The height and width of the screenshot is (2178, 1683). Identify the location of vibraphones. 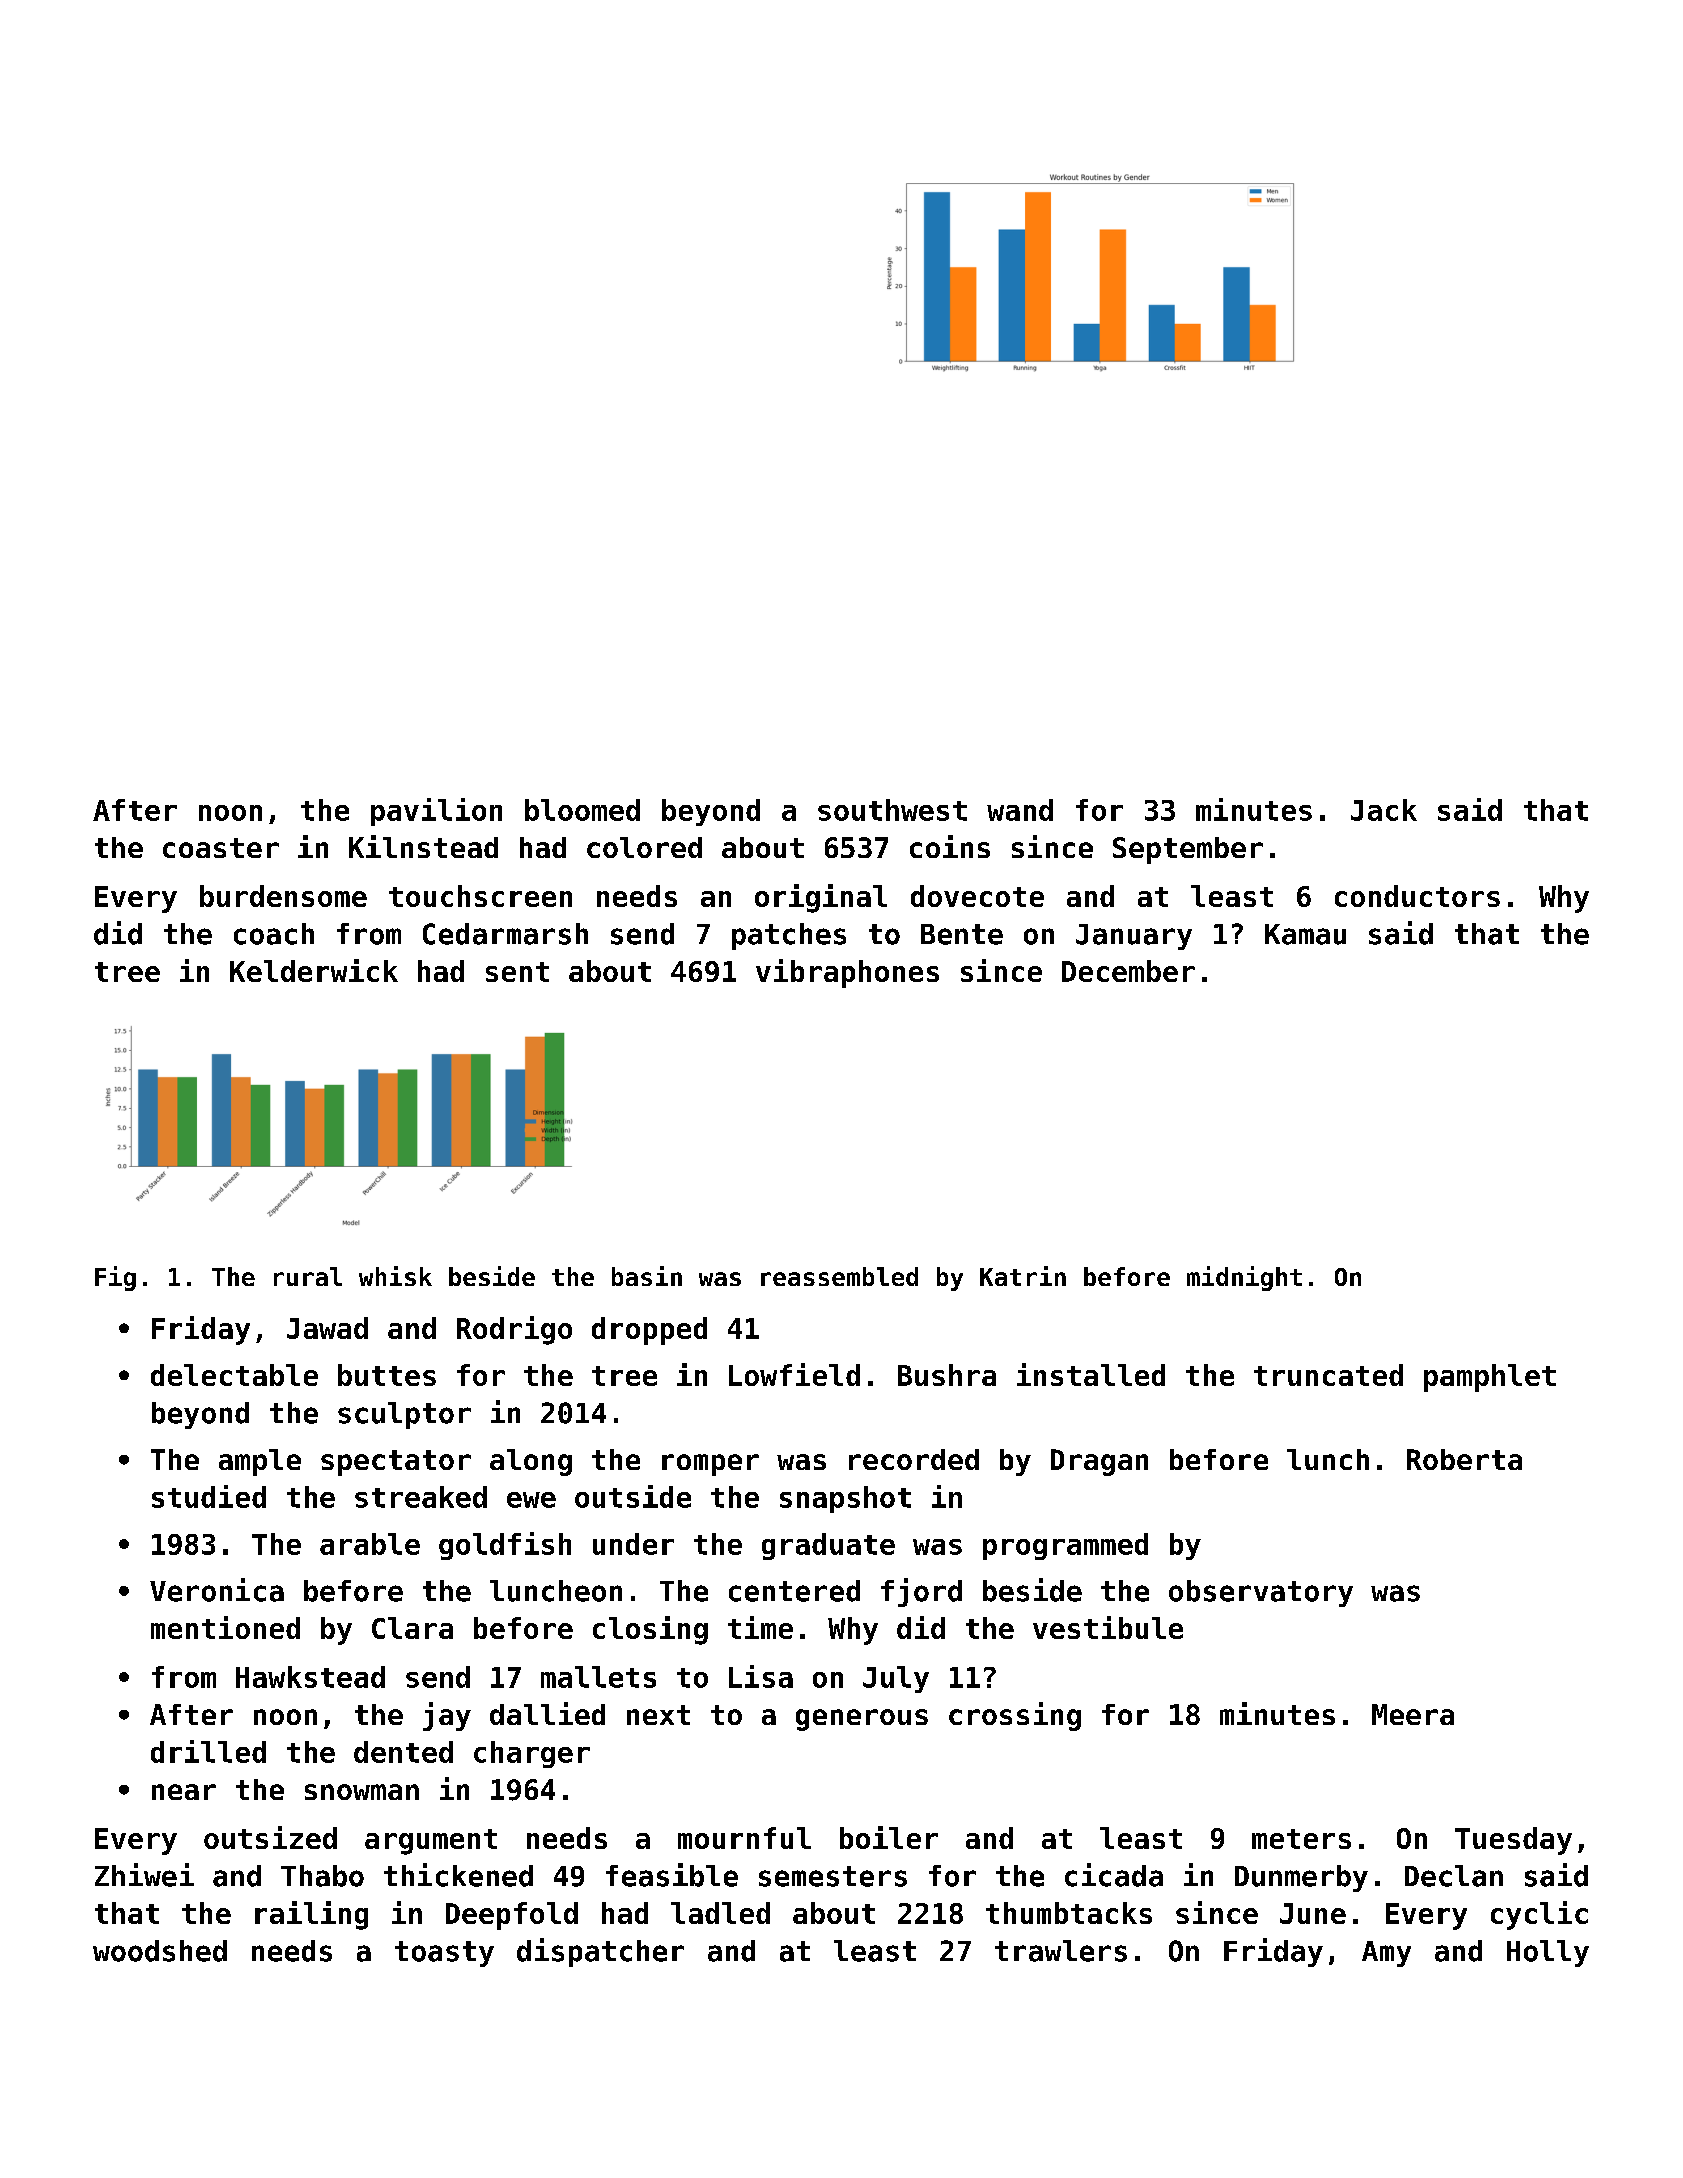
(847, 973).
